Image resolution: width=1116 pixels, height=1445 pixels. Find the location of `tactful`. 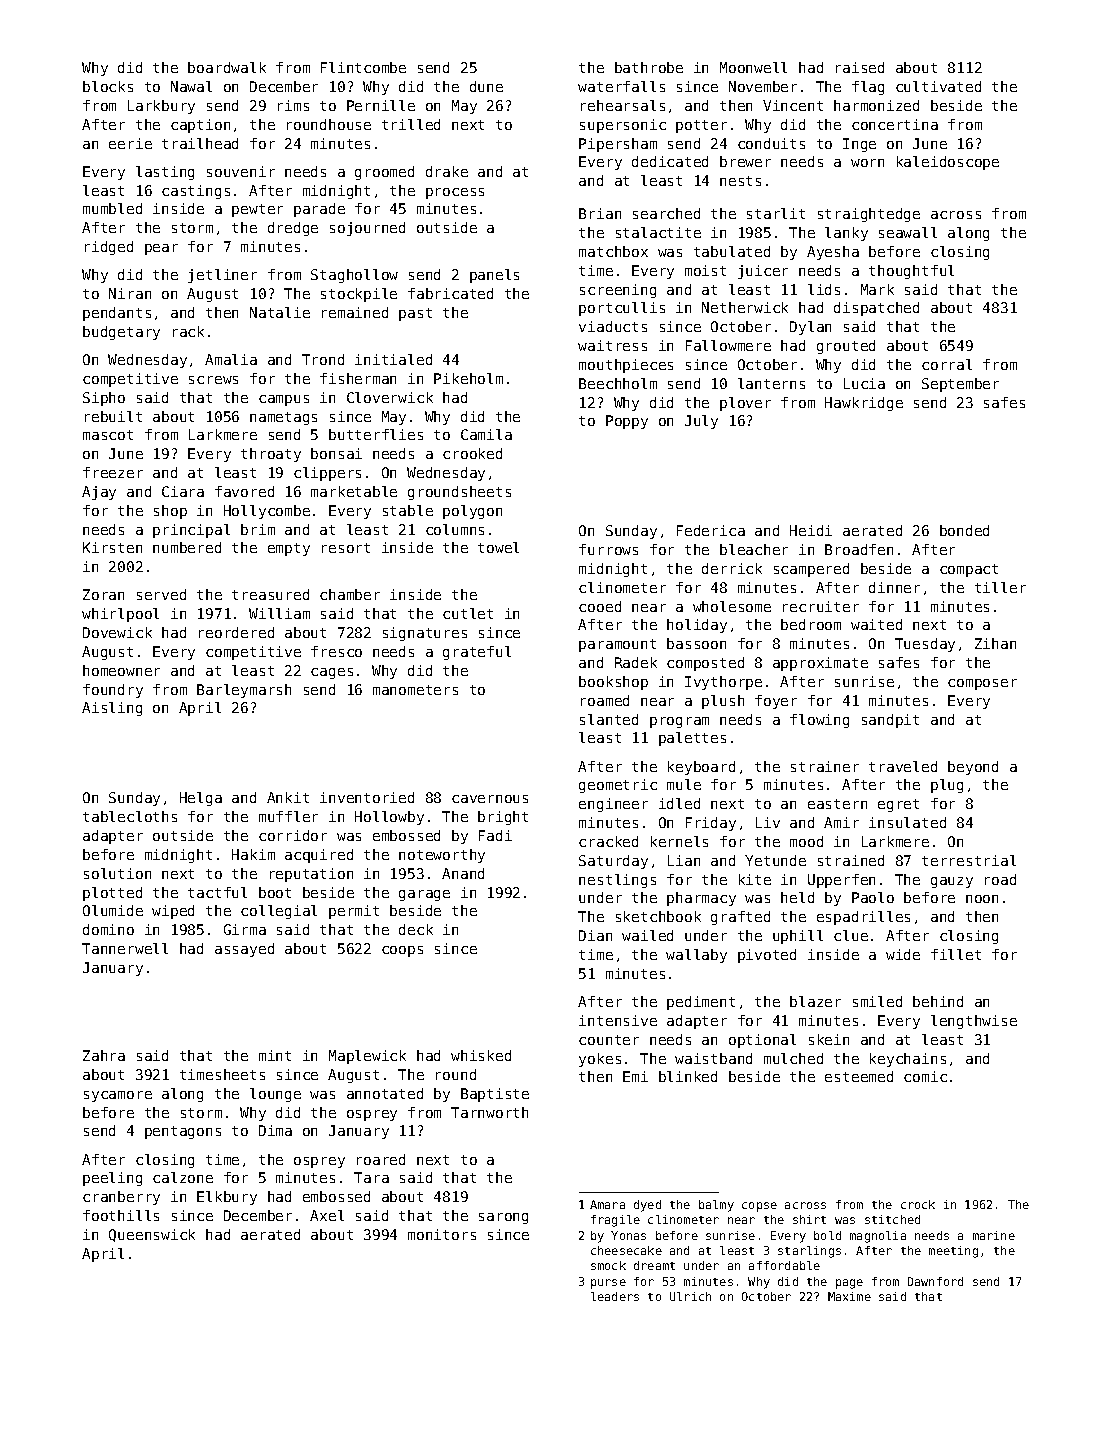

tactful is located at coordinates (217, 892).
